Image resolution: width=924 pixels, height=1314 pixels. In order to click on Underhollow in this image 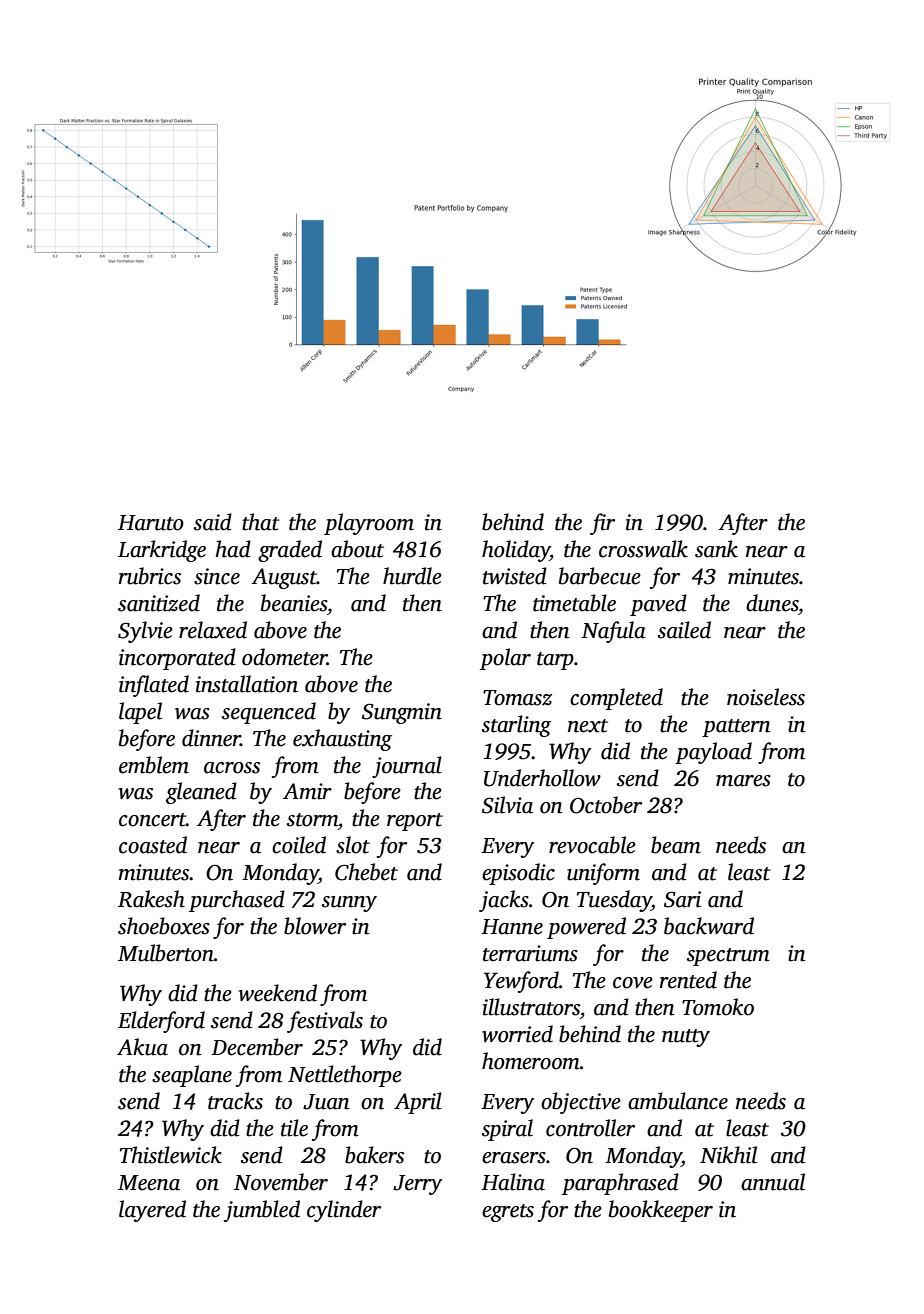, I will do `click(542, 778)`.
